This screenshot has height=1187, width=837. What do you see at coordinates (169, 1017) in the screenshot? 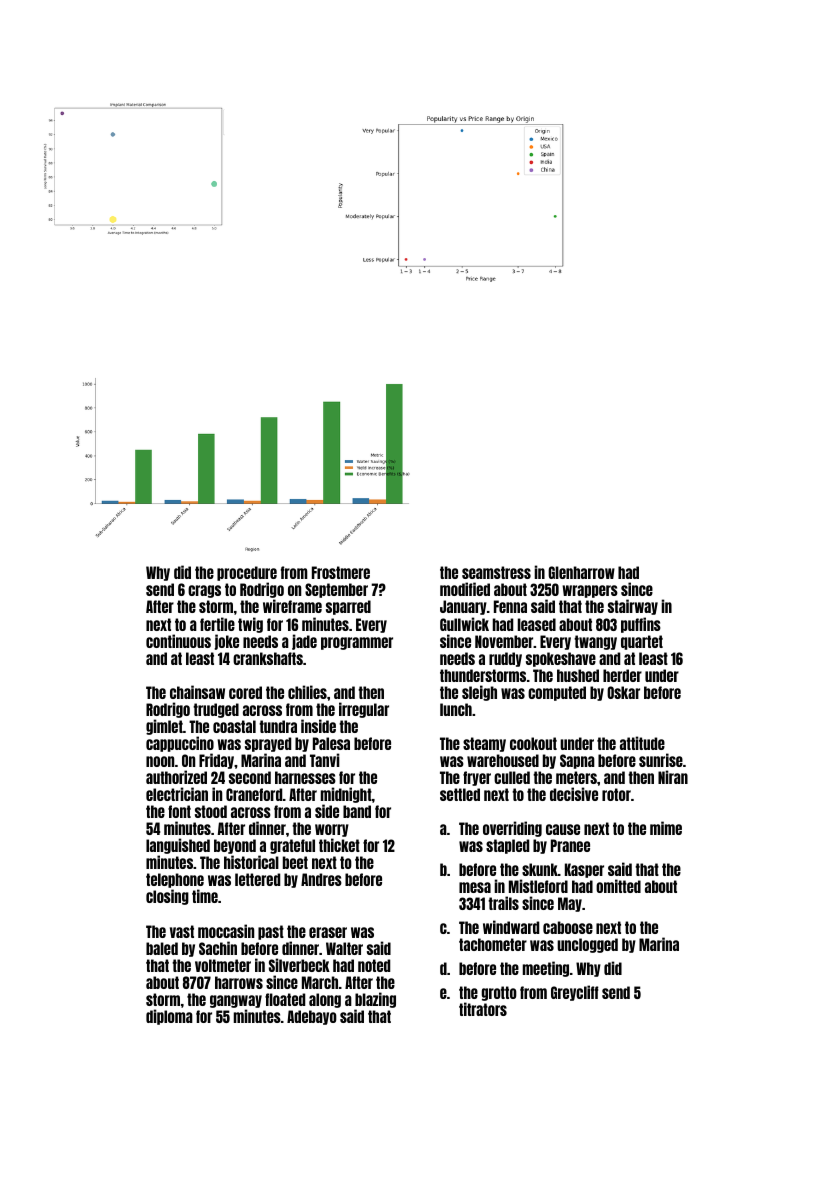
I see `diploma` at bounding box center [169, 1017].
